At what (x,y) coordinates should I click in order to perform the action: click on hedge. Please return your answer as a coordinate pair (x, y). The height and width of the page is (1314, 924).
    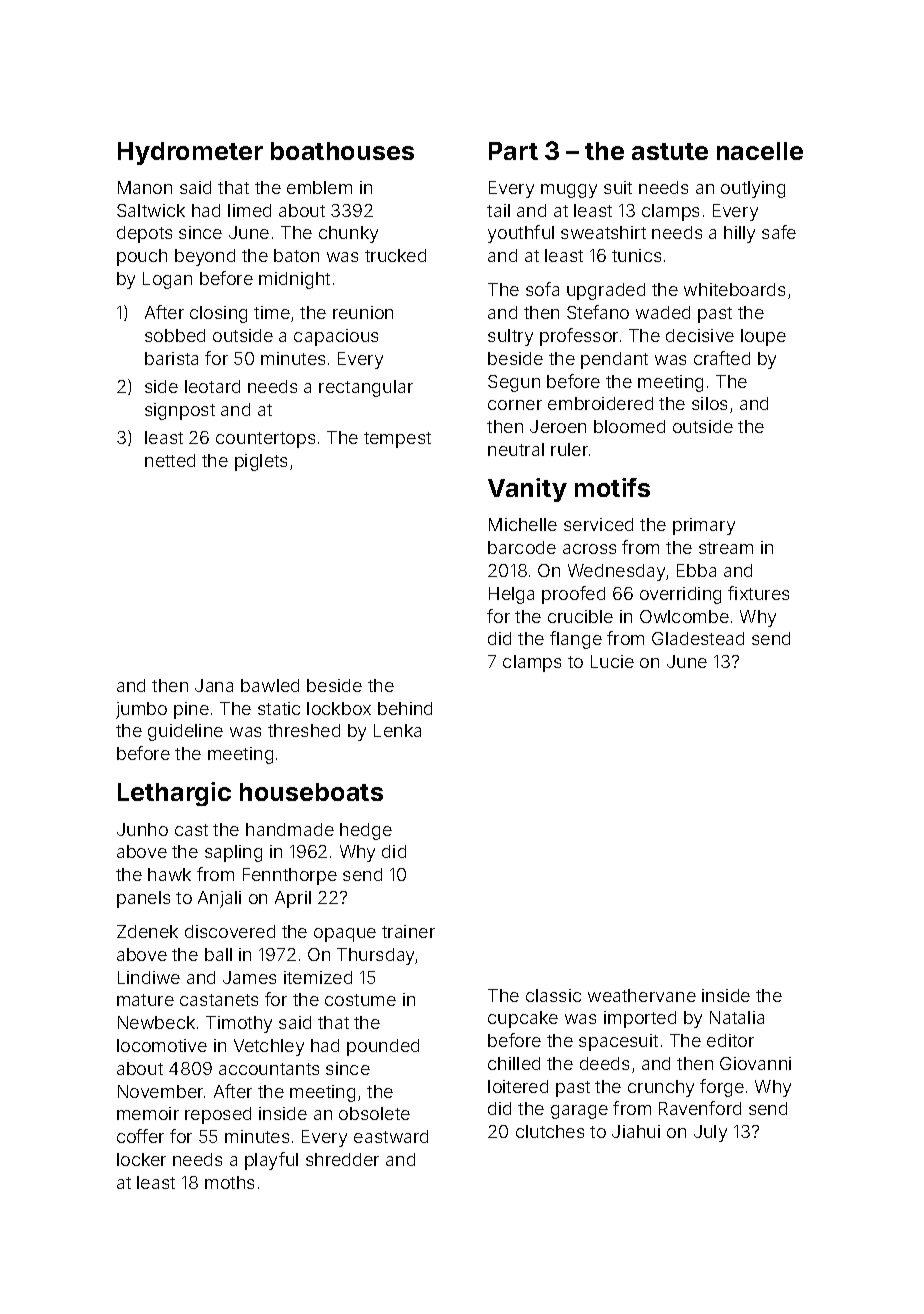
    Looking at the image, I should click on (366, 831).
